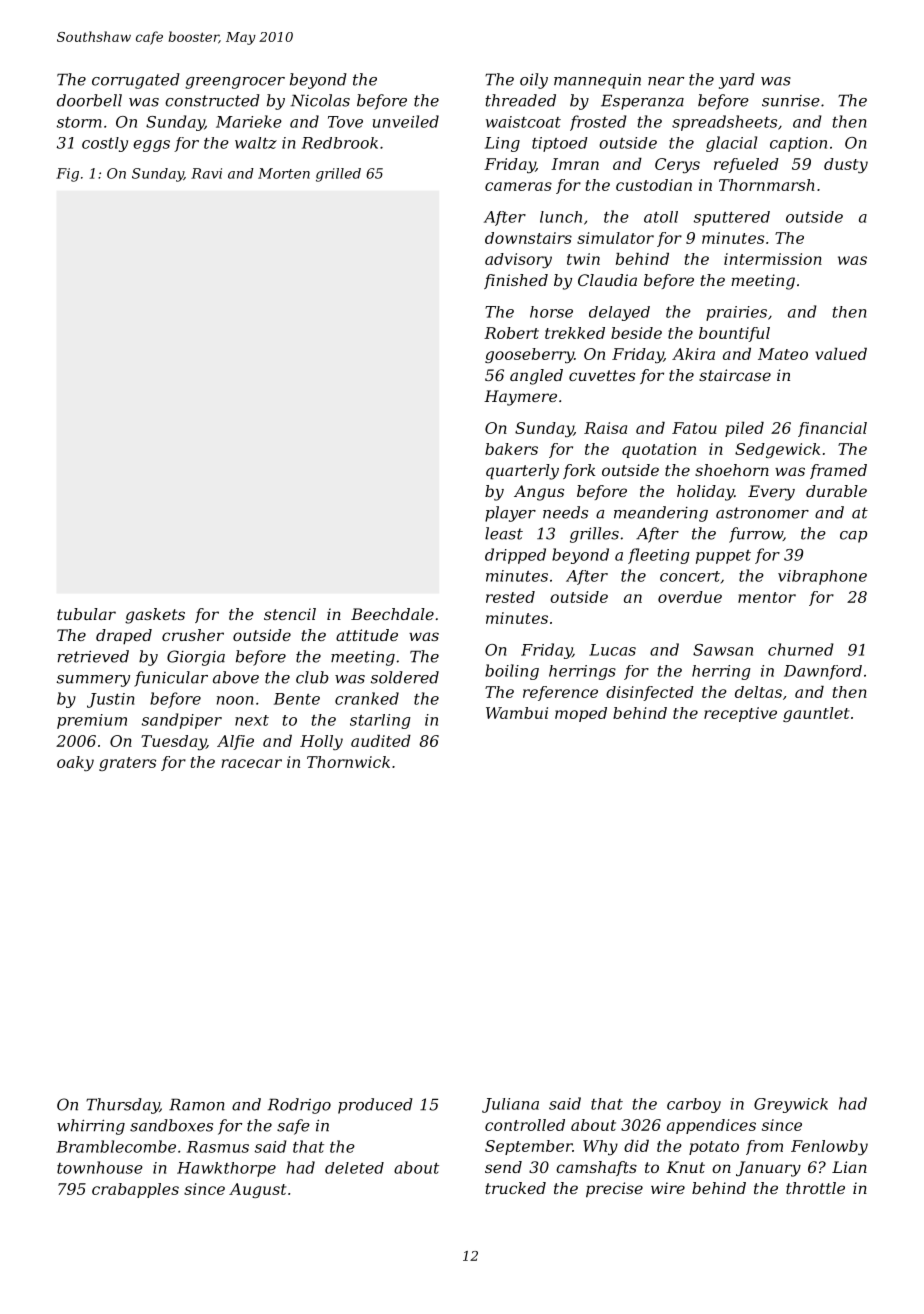 The height and width of the screenshot is (1314, 924). I want to click on yard, so click(737, 81).
